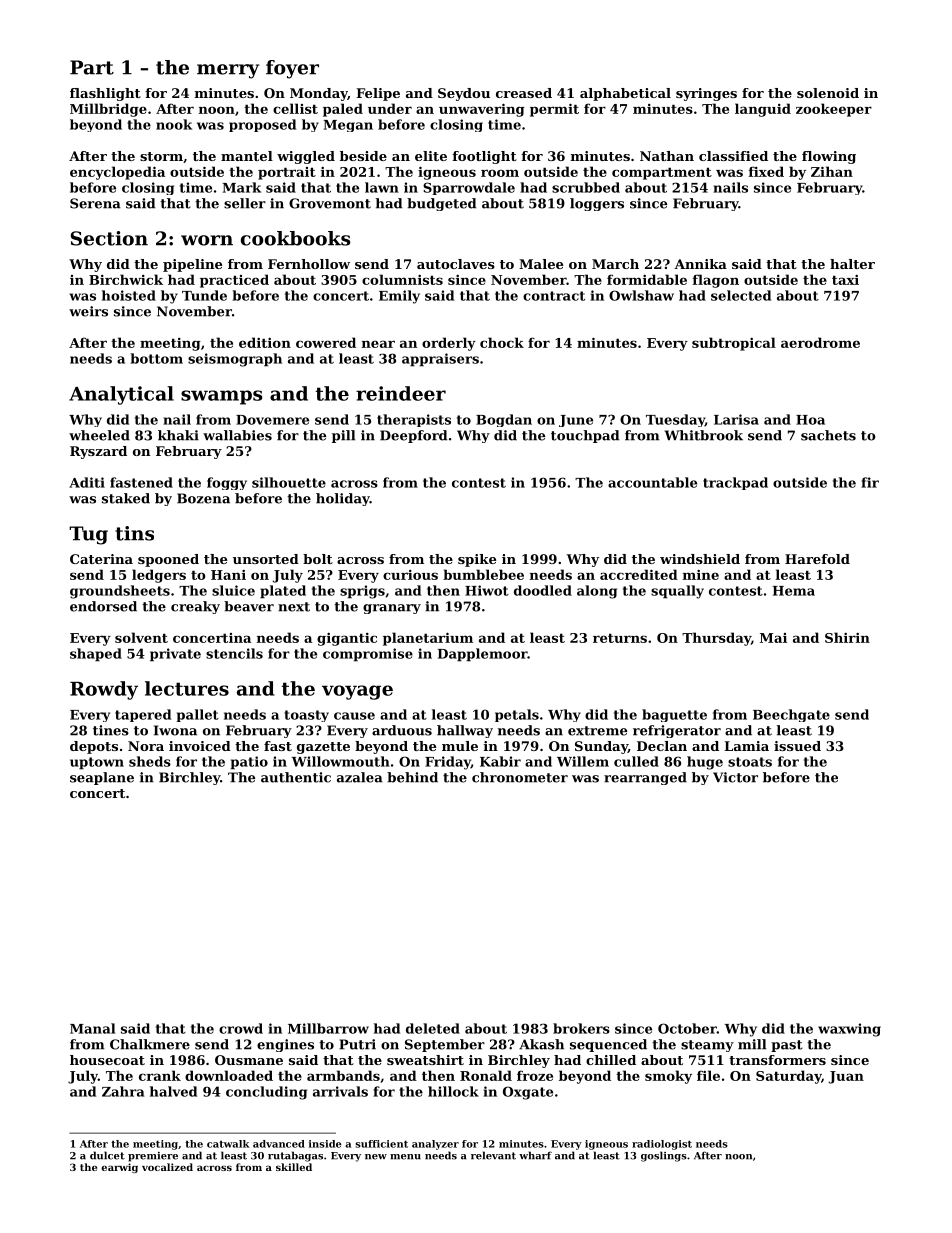  I want to click on encyclopedia, so click(117, 173).
